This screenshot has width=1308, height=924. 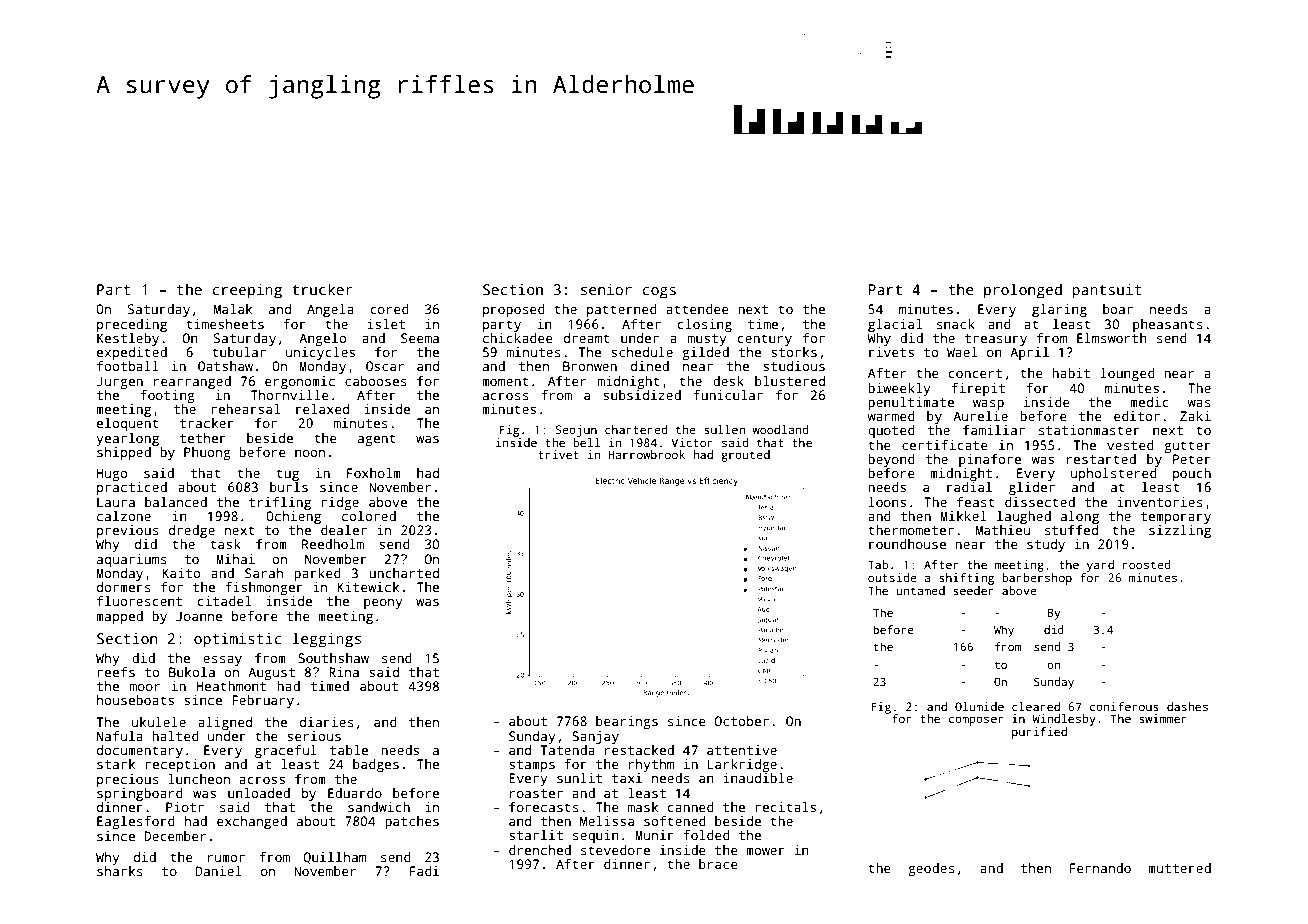 What do you see at coordinates (326, 640) in the screenshot?
I see `leggings` at bounding box center [326, 640].
